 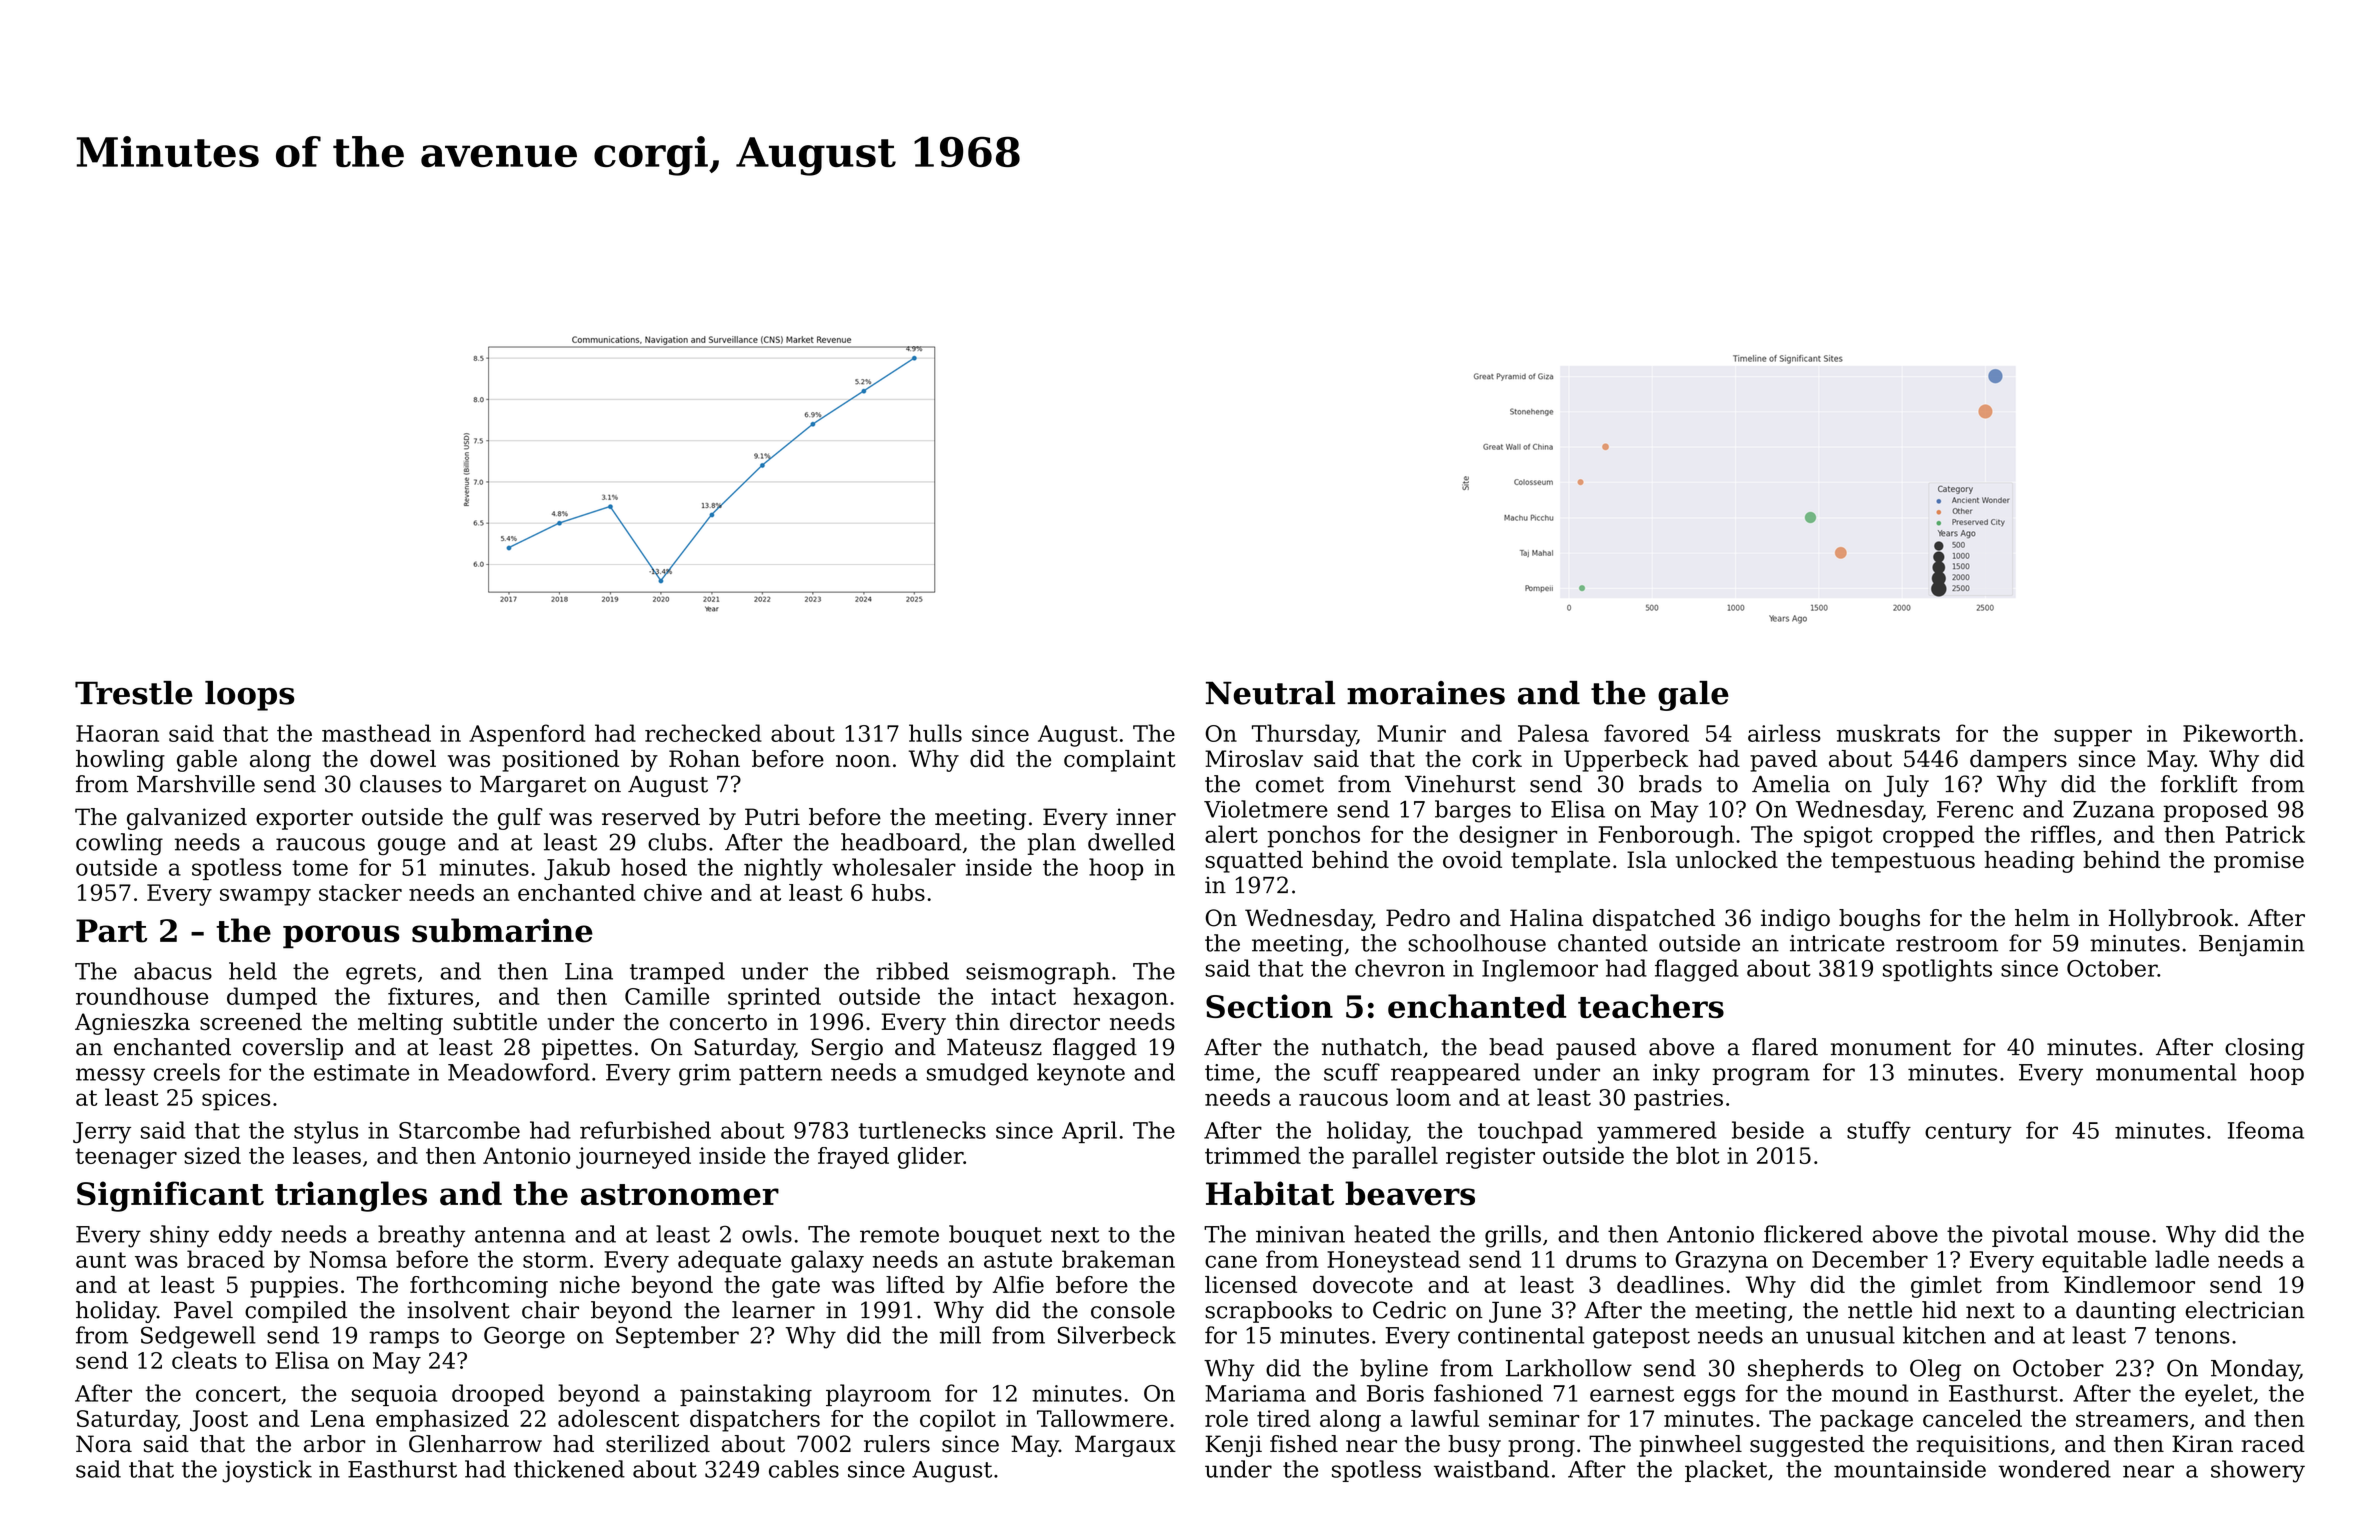 What do you see at coordinates (1521, 1335) in the page?
I see `continental` at bounding box center [1521, 1335].
